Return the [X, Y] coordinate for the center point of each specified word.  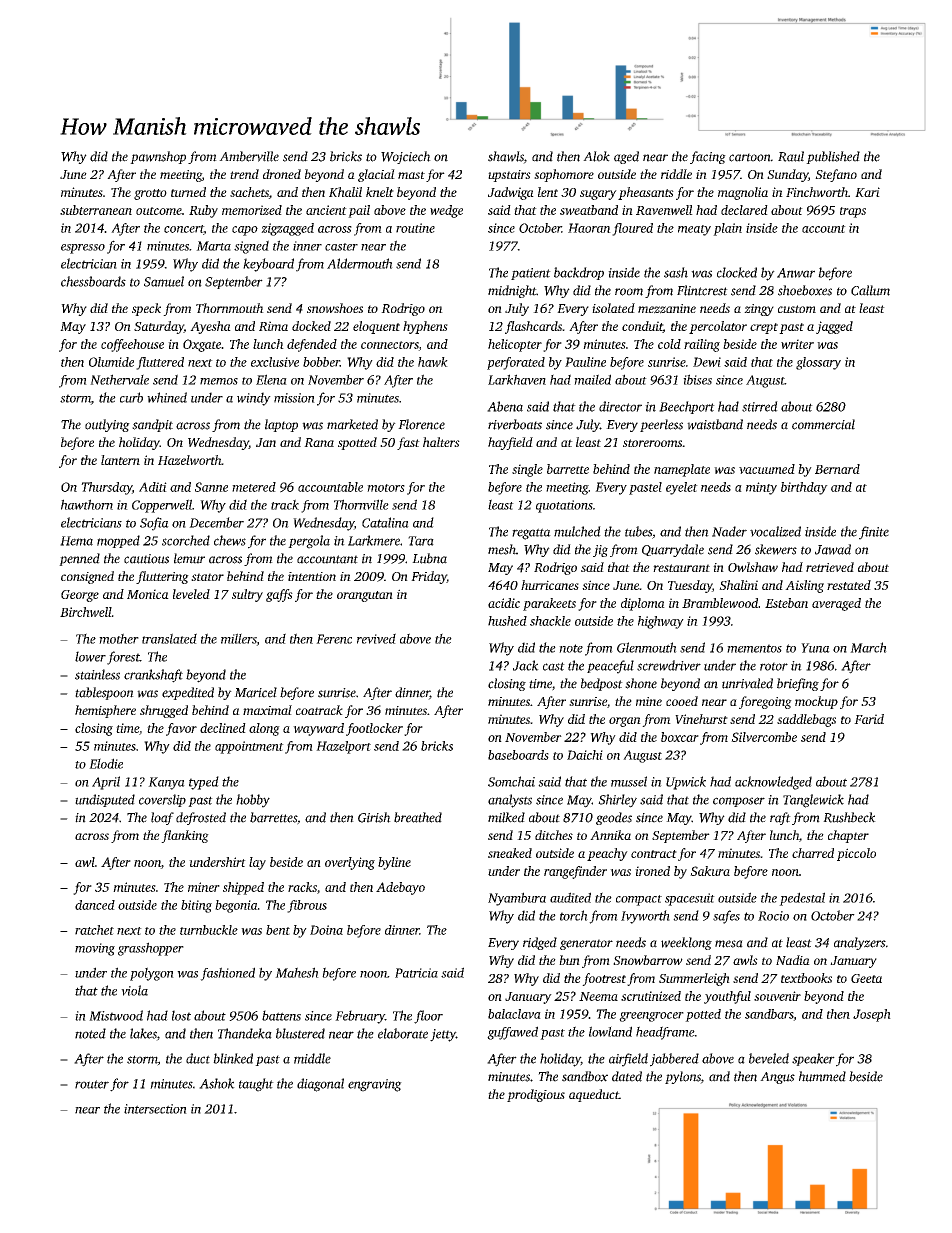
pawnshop [158, 157]
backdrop [579, 273]
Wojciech [406, 157]
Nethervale [119, 379]
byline [394, 863]
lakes [143, 1034]
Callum [870, 290]
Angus [777, 1078]
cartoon [750, 157]
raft [780, 818]
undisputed [105, 800]
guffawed [512, 1033]
